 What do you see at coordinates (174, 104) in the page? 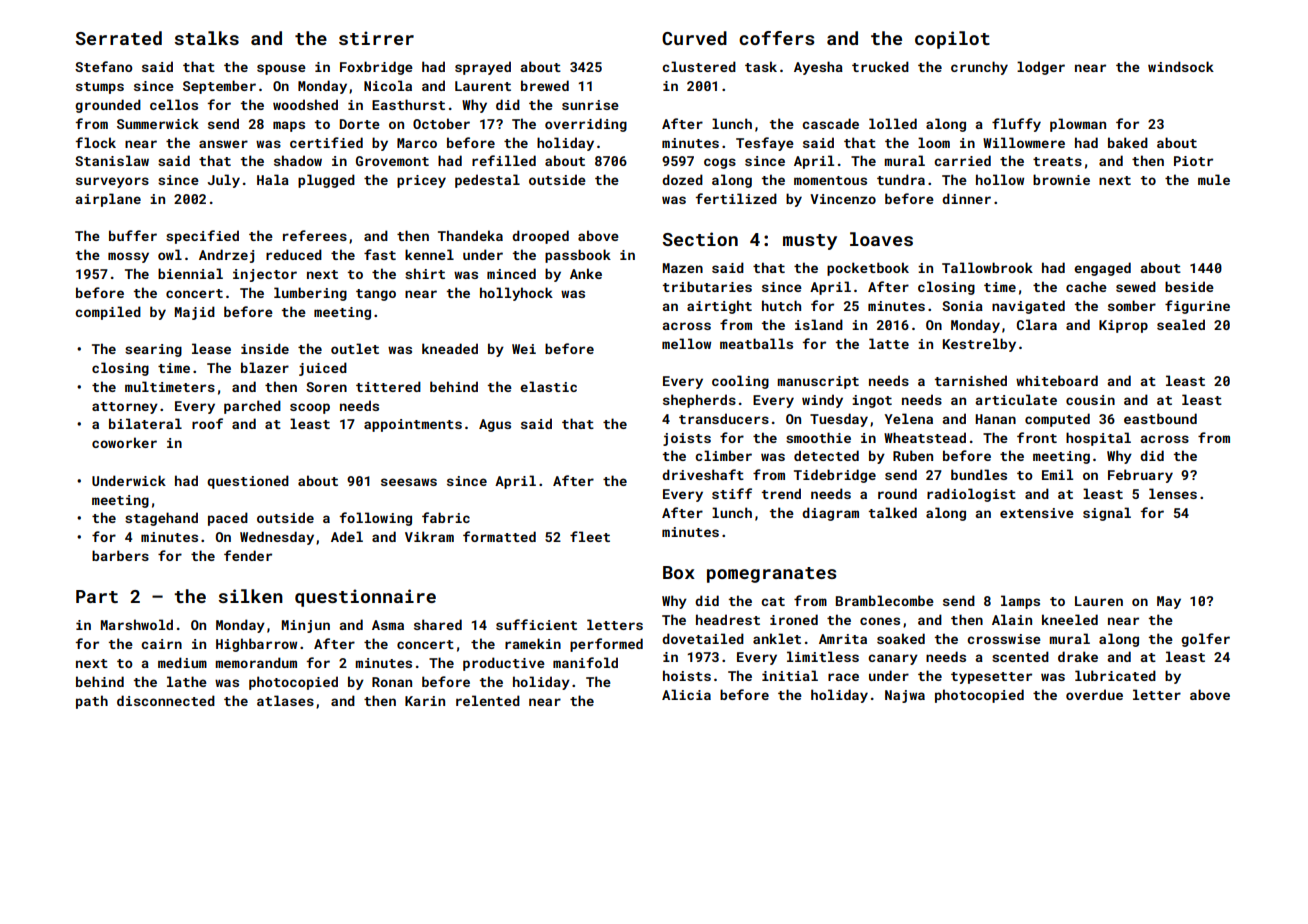
I see `cellos` at bounding box center [174, 104].
